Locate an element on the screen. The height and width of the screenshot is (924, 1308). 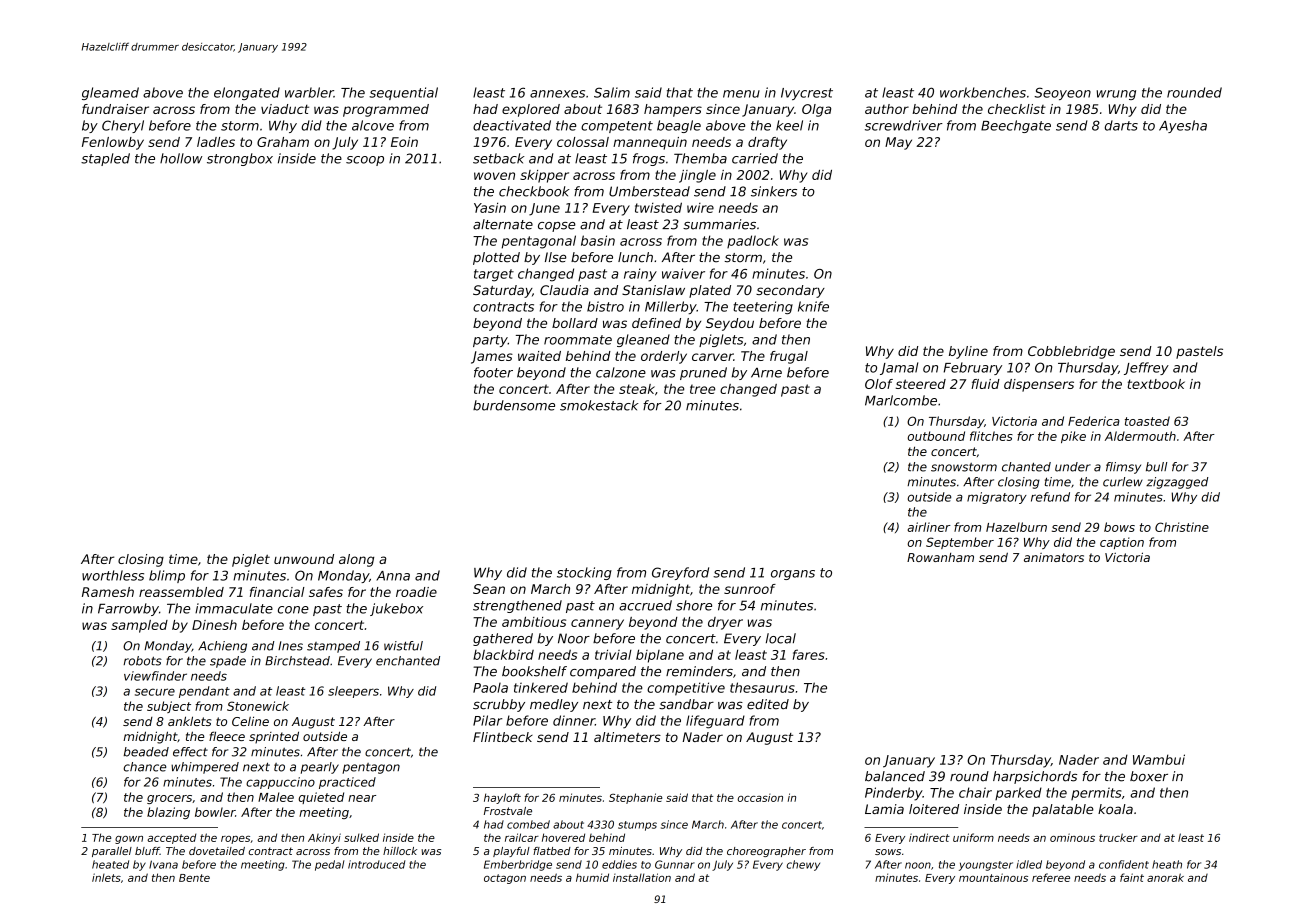
local is located at coordinates (781, 638).
